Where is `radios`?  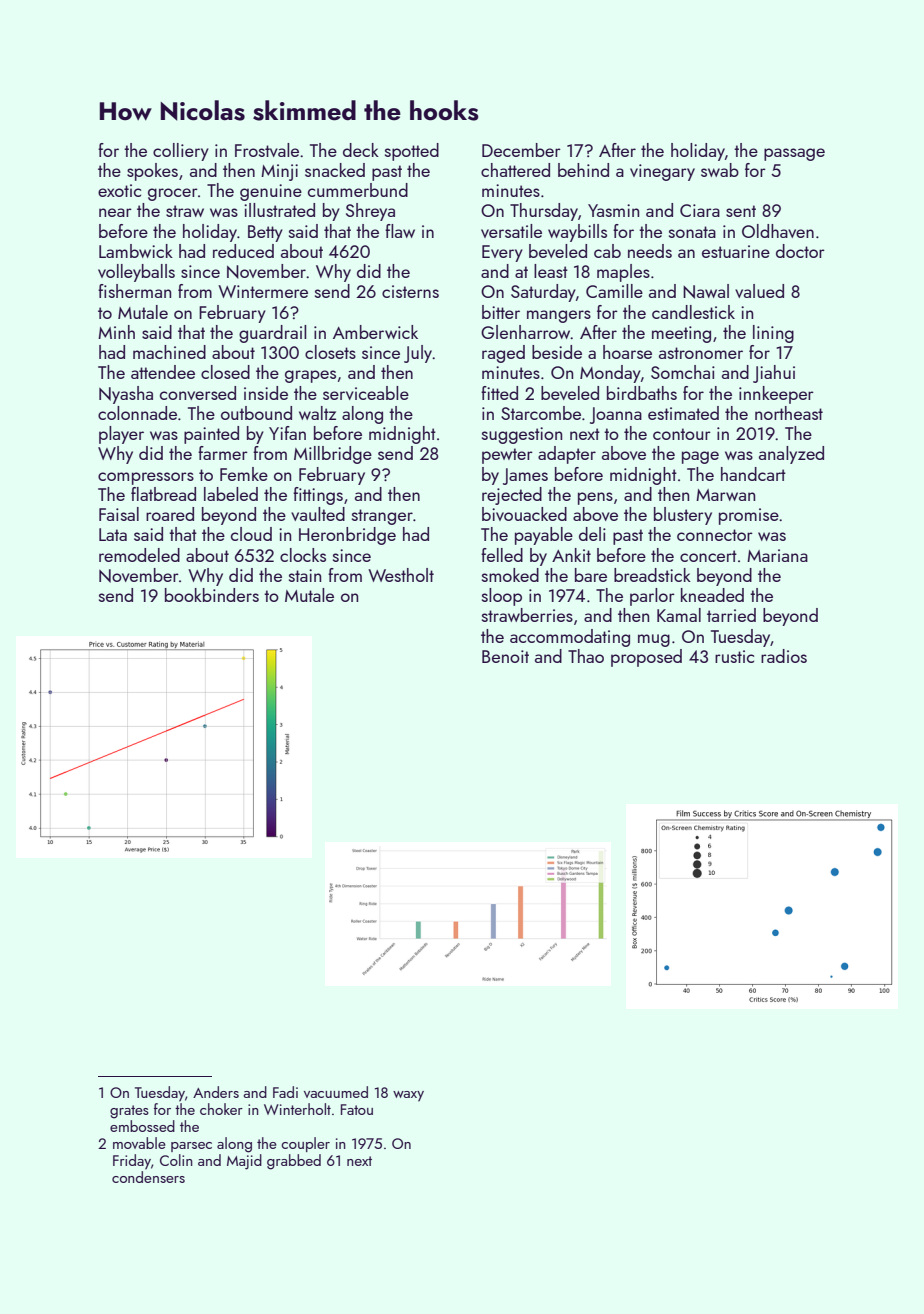 radios is located at coordinates (784, 656).
